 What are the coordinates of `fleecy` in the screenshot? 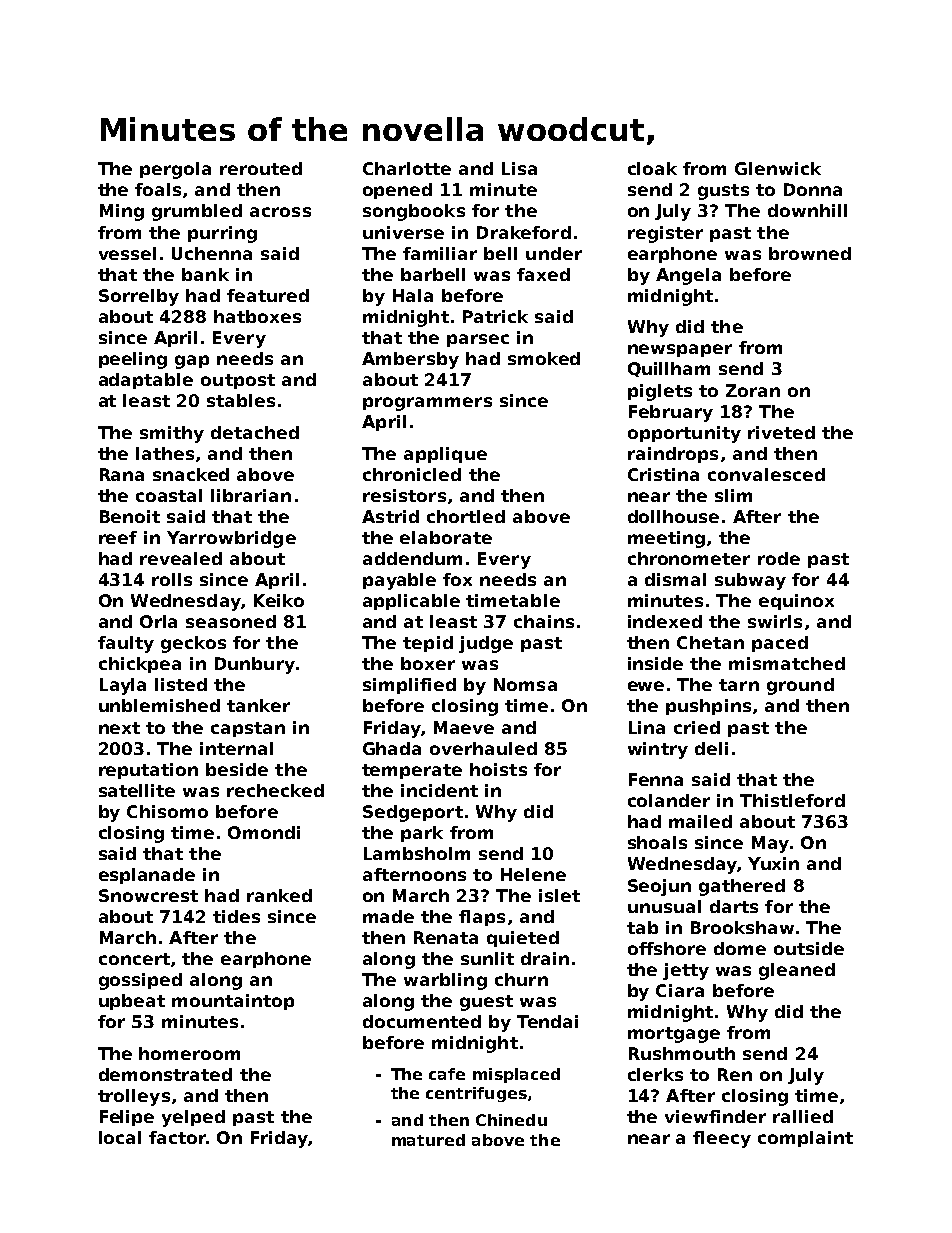 It's located at (722, 1139).
